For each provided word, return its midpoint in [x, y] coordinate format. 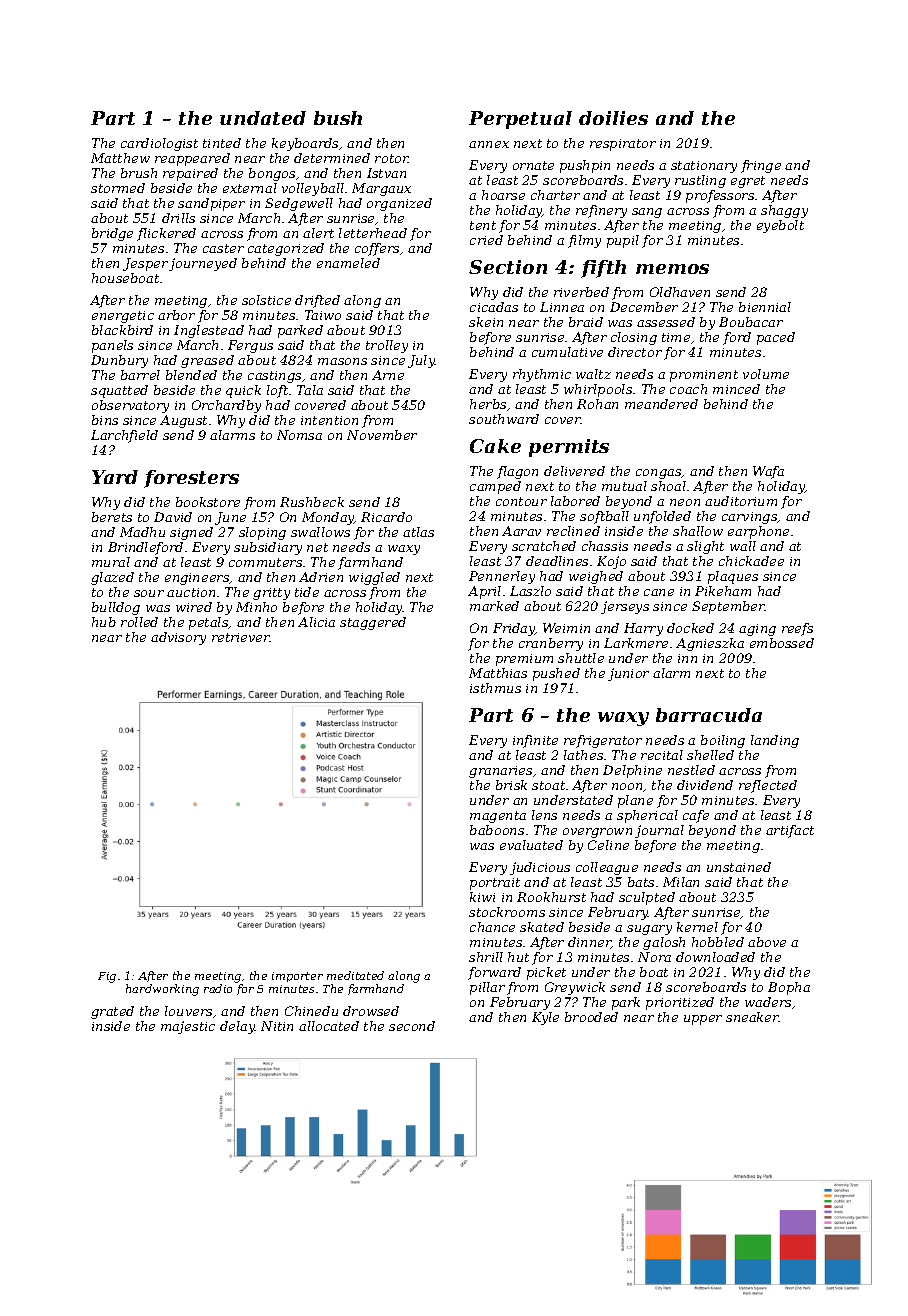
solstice [266, 300]
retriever [241, 637]
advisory [178, 638]
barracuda [709, 715]
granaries [500, 772]
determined [332, 158]
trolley [387, 346]
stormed [118, 188]
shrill [486, 957]
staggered [373, 623]
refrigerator [603, 741]
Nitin [277, 1026]
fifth [603, 269]
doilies [613, 118]
